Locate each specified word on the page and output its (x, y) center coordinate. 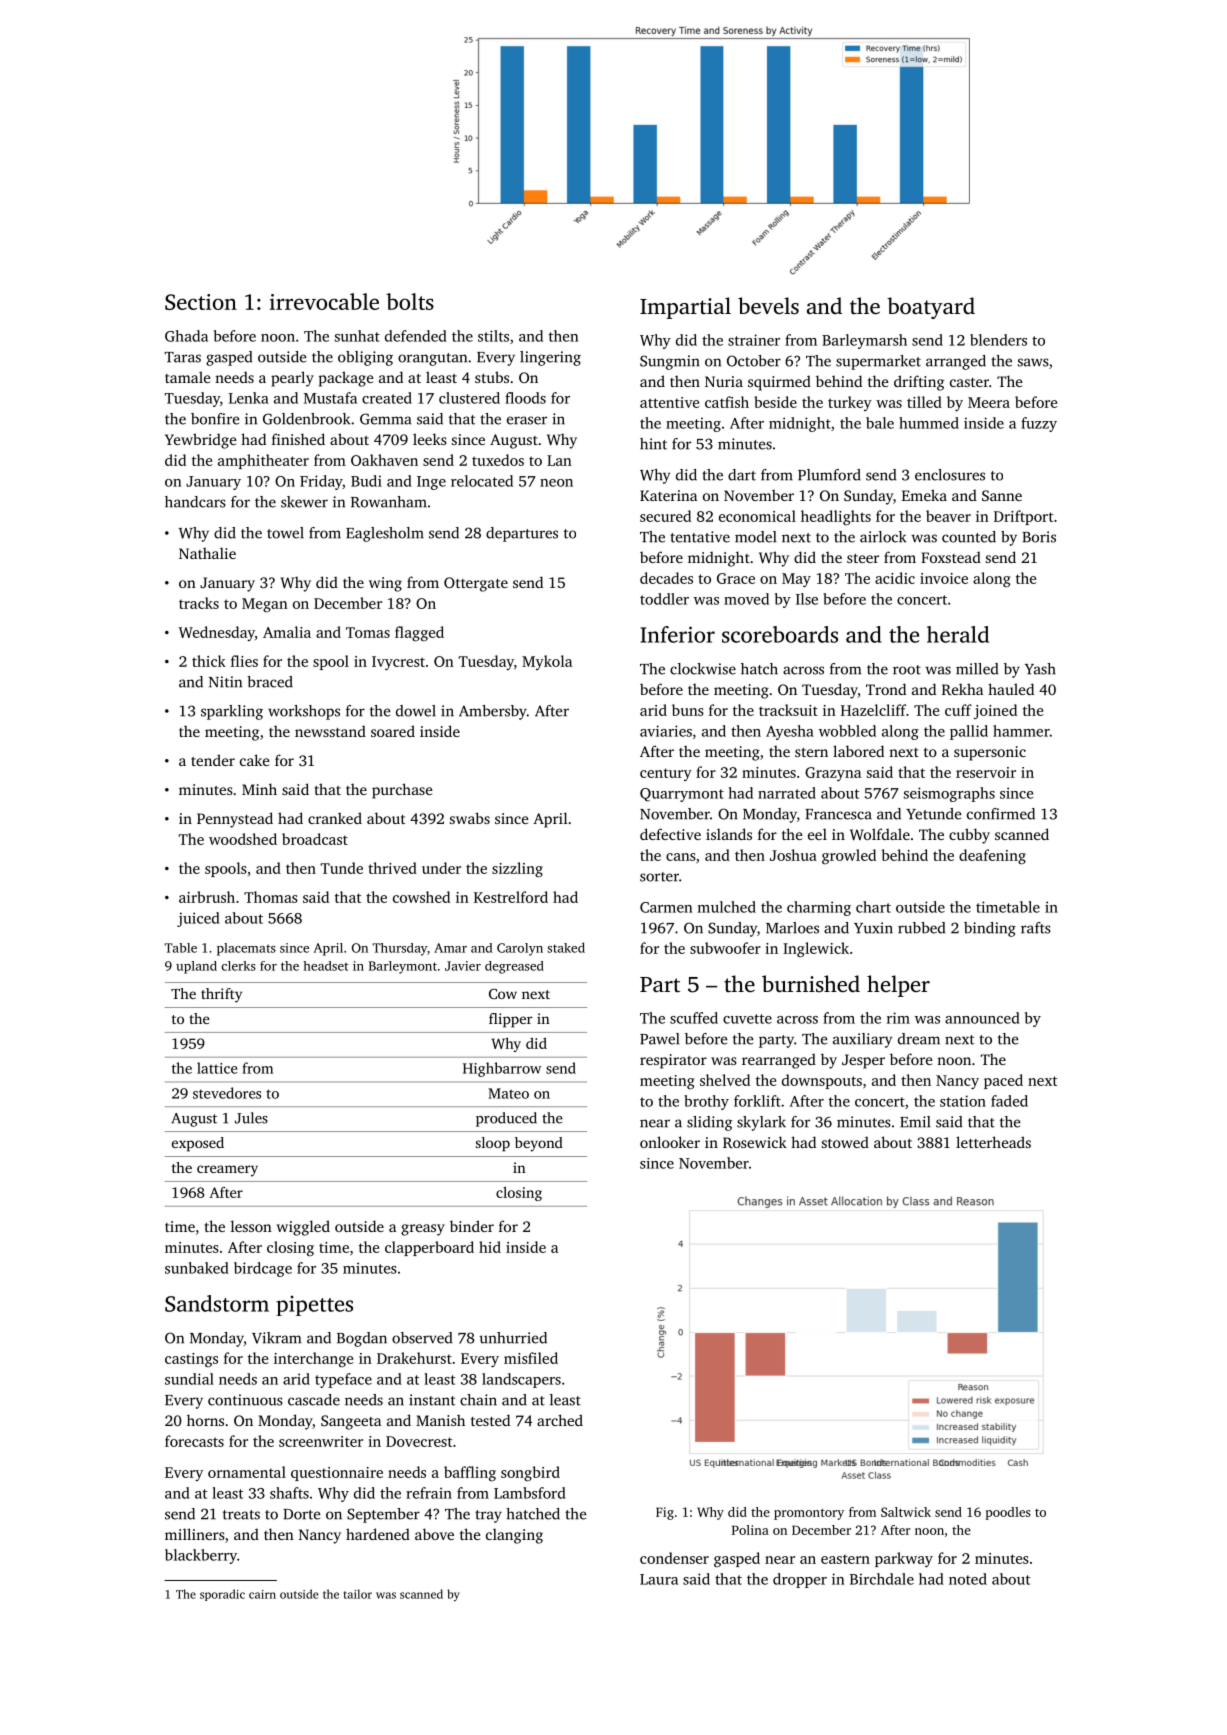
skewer (304, 502)
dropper (800, 1580)
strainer (754, 340)
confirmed (1001, 814)
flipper (510, 1020)
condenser (674, 1558)
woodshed (243, 839)
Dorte (302, 1514)
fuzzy (1039, 424)
